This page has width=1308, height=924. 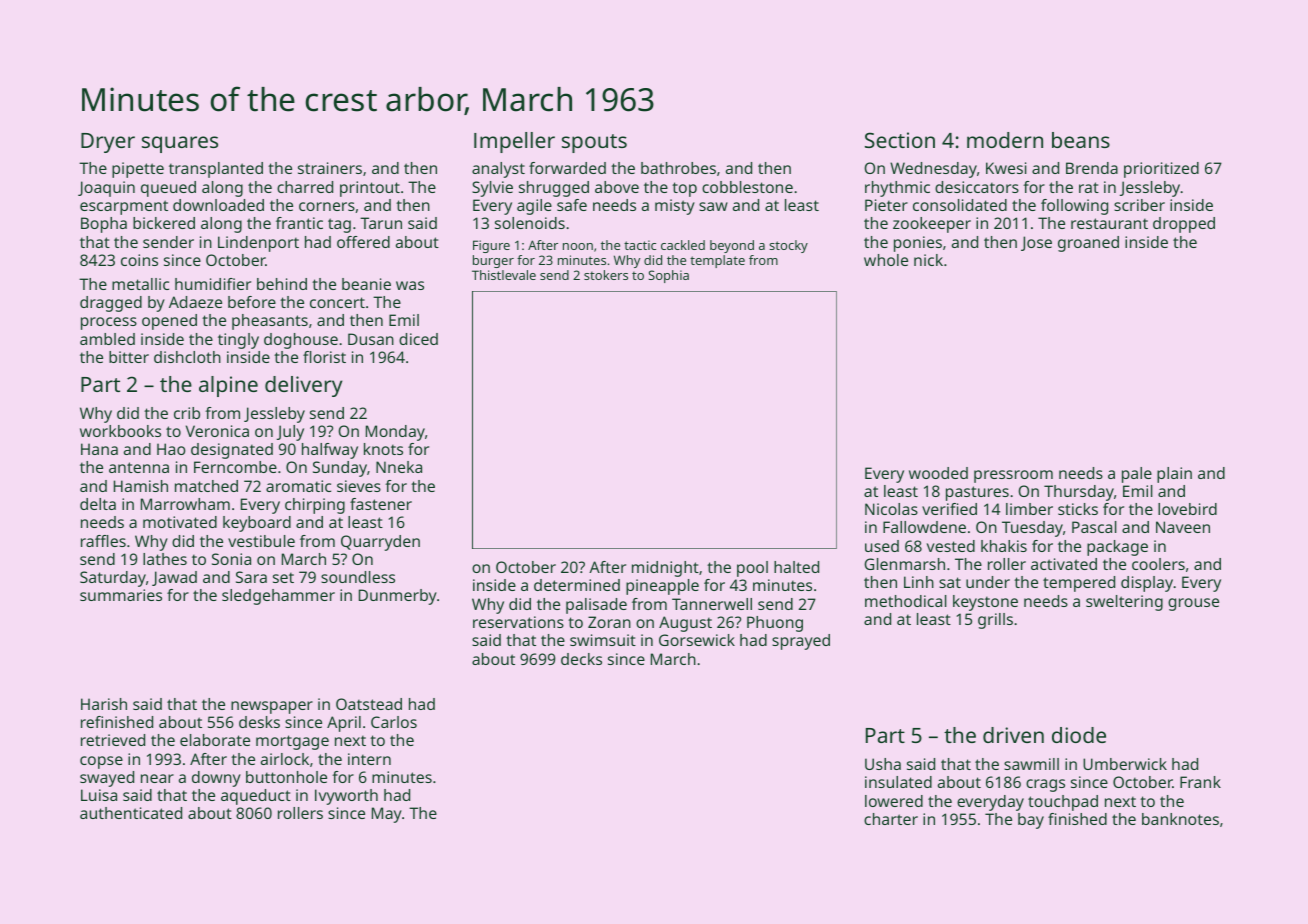 What do you see at coordinates (157, 778) in the page?
I see `near` at bounding box center [157, 778].
